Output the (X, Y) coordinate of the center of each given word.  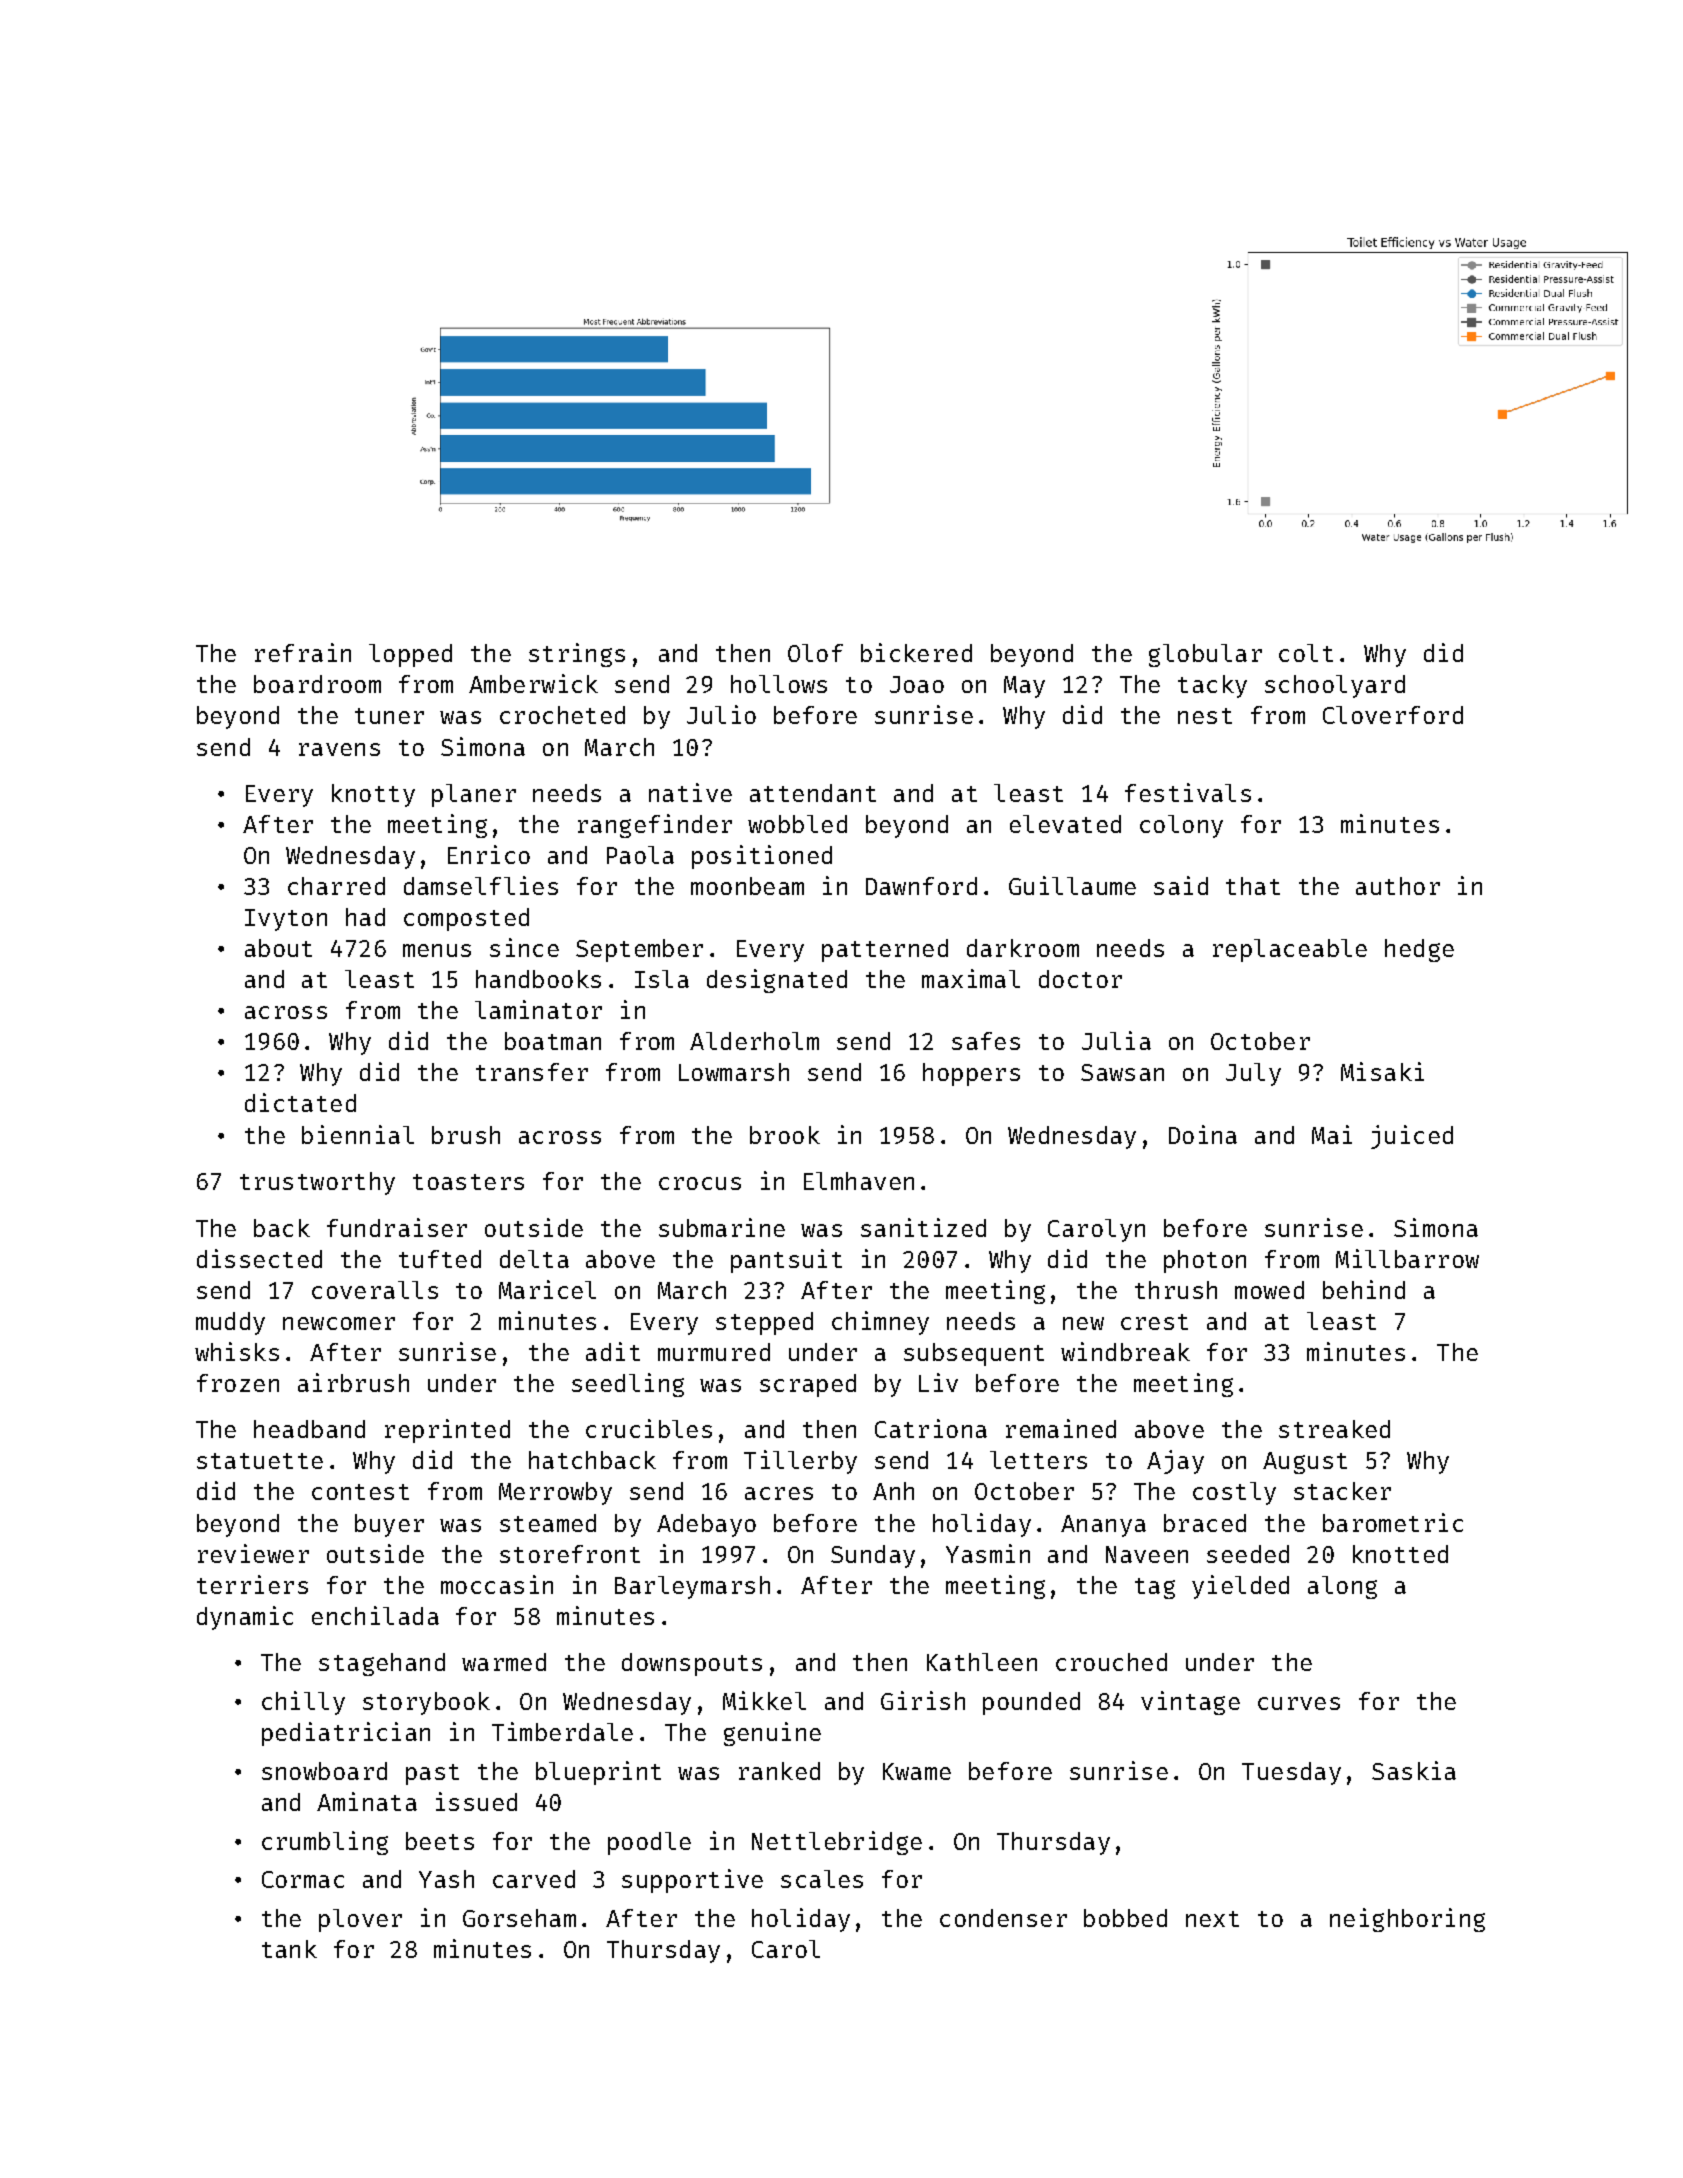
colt (1306, 653)
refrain (303, 652)
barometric (1393, 1522)
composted (466, 919)
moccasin (497, 1584)
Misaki (1382, 1071)
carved (534, 1879)
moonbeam (747, 886)
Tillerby (800, 1462)
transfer (532, 1072)
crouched (1111, 1662)
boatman (553, 1041)
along (1342, 1587)
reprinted (447, 1431)
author (1398, 886)
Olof (815, 653)
